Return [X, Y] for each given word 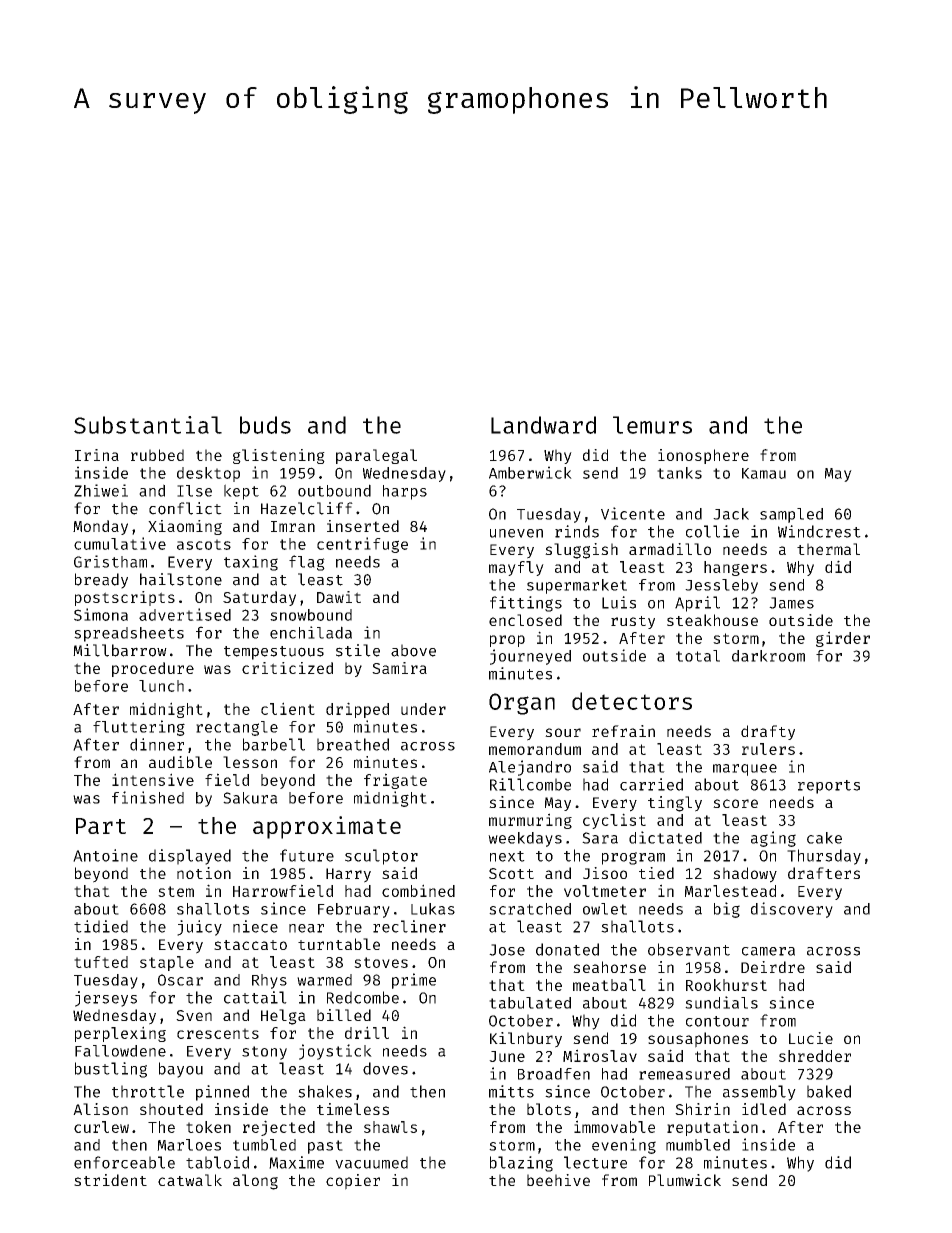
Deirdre [773, 967]
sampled [791, 515]
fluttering [139, 728]
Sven [194, 1015]
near [306, 928]
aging [773, 839]
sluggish [581, 551]
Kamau [764, 473]
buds [265, 425]
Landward [543, 425]
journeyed [530, 657]
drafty [768, 732]
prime [414, 981]
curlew [101, 1127]
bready [101, 581]
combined [418, 890]
